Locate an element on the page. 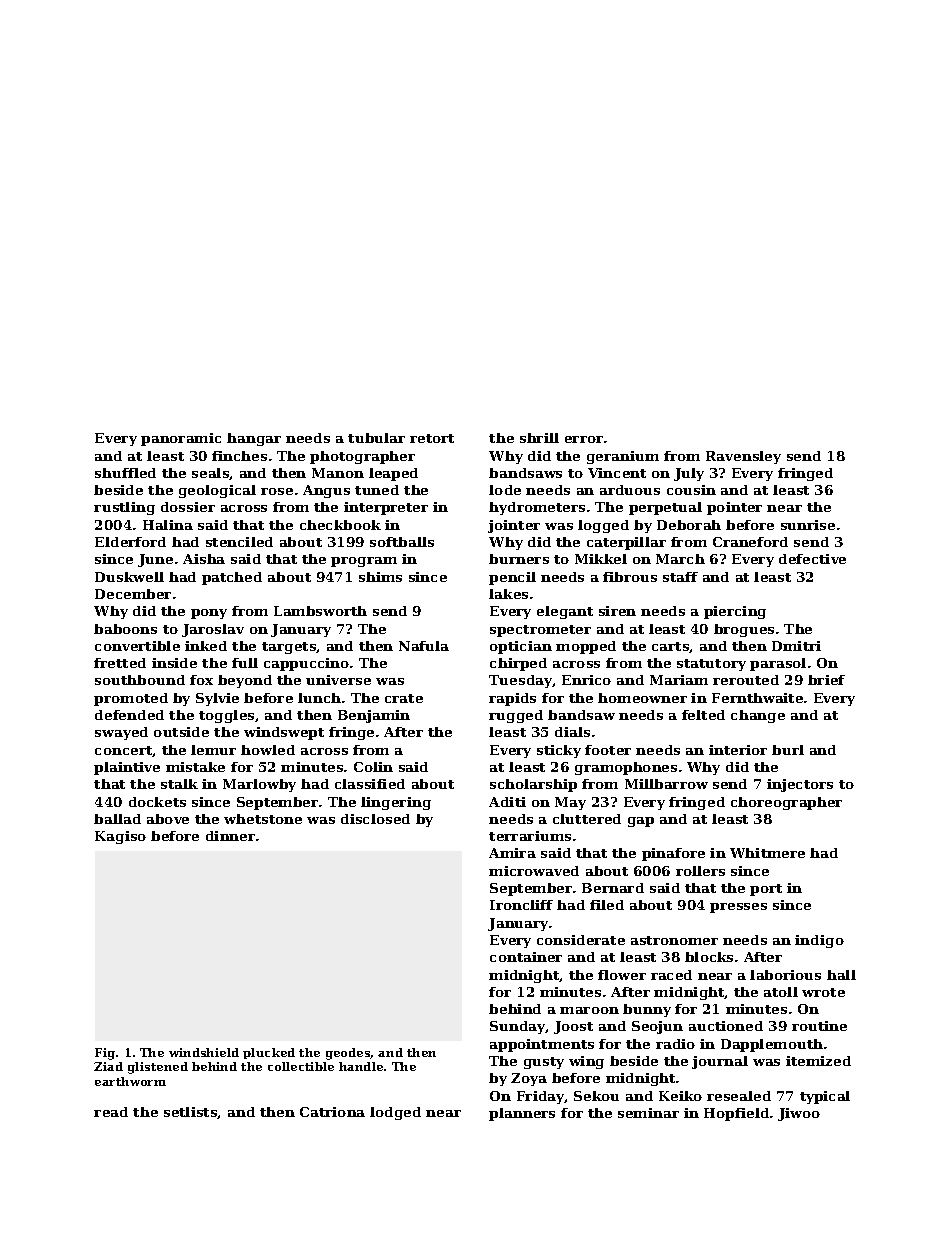 This page has height=1233, width=952. mopped is located at coordinates (586, 647).
